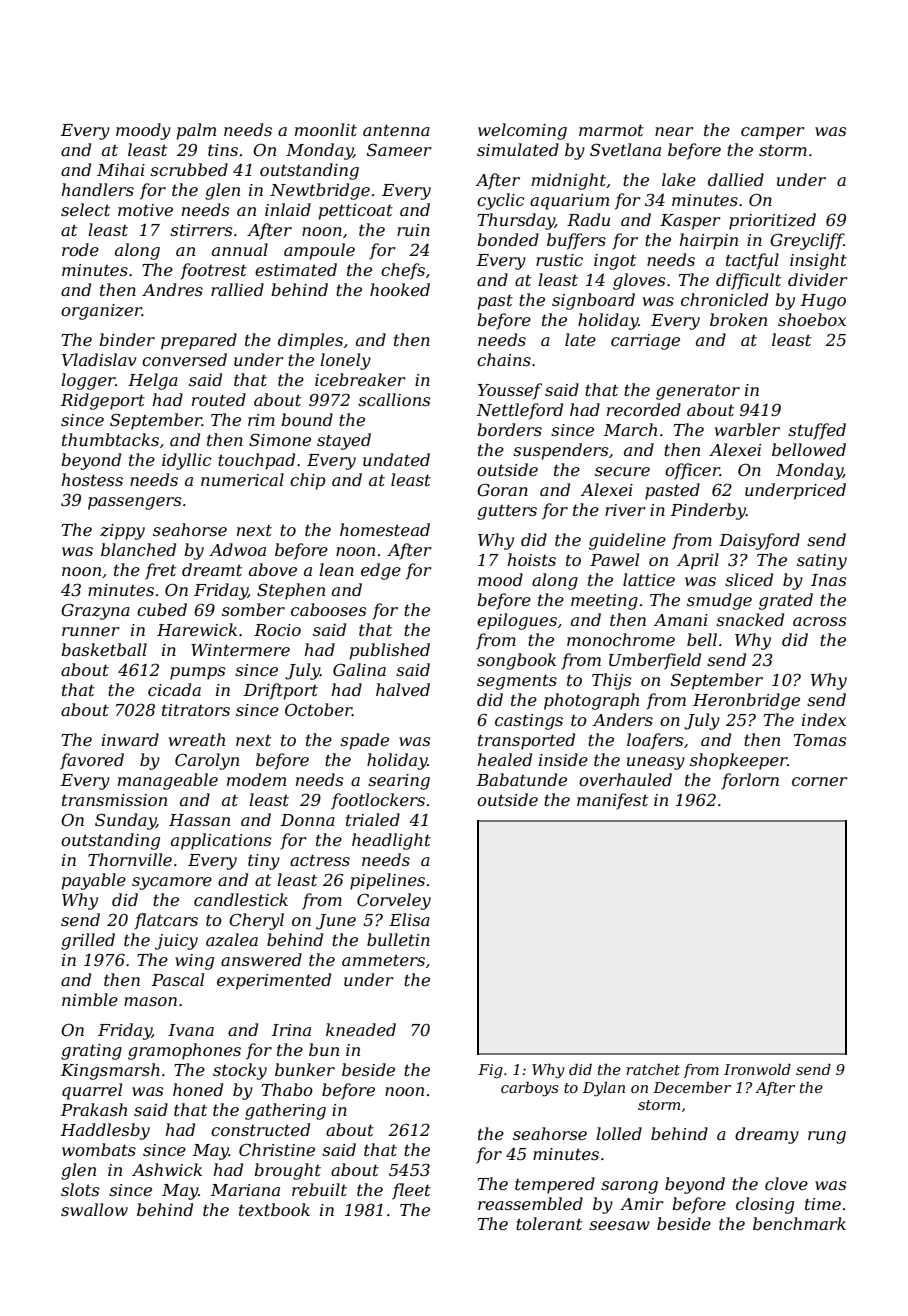 This image has width=908, height=1316. I want to click on scallions, so click(394, 399).
